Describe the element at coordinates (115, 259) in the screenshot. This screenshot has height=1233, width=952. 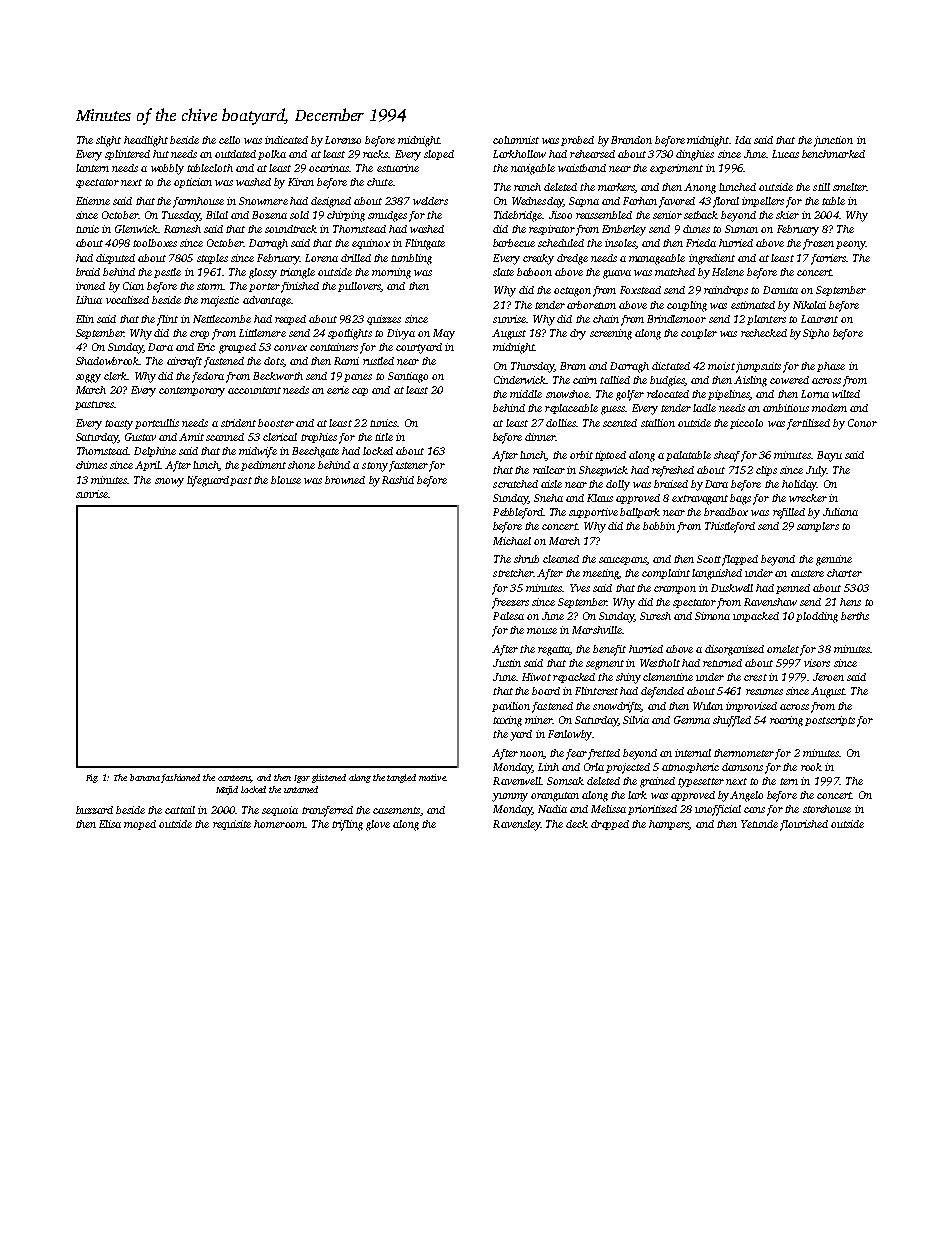
I see `disputed` at that location.
